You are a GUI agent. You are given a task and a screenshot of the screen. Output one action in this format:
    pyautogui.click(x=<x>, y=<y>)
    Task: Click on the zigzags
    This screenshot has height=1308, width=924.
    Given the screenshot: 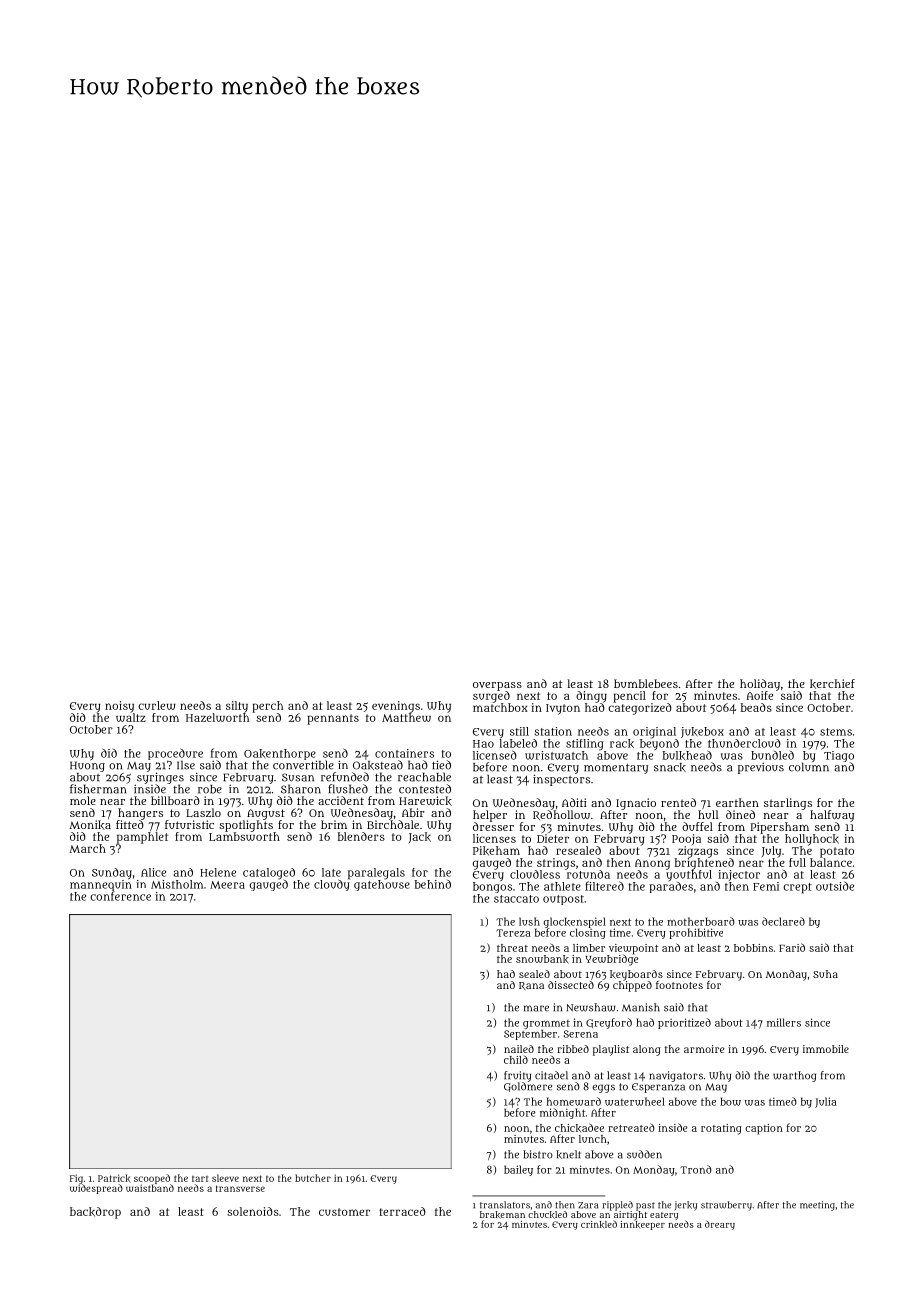 What is the action you would take?
    pyautogui.click(x=698, y=852)
